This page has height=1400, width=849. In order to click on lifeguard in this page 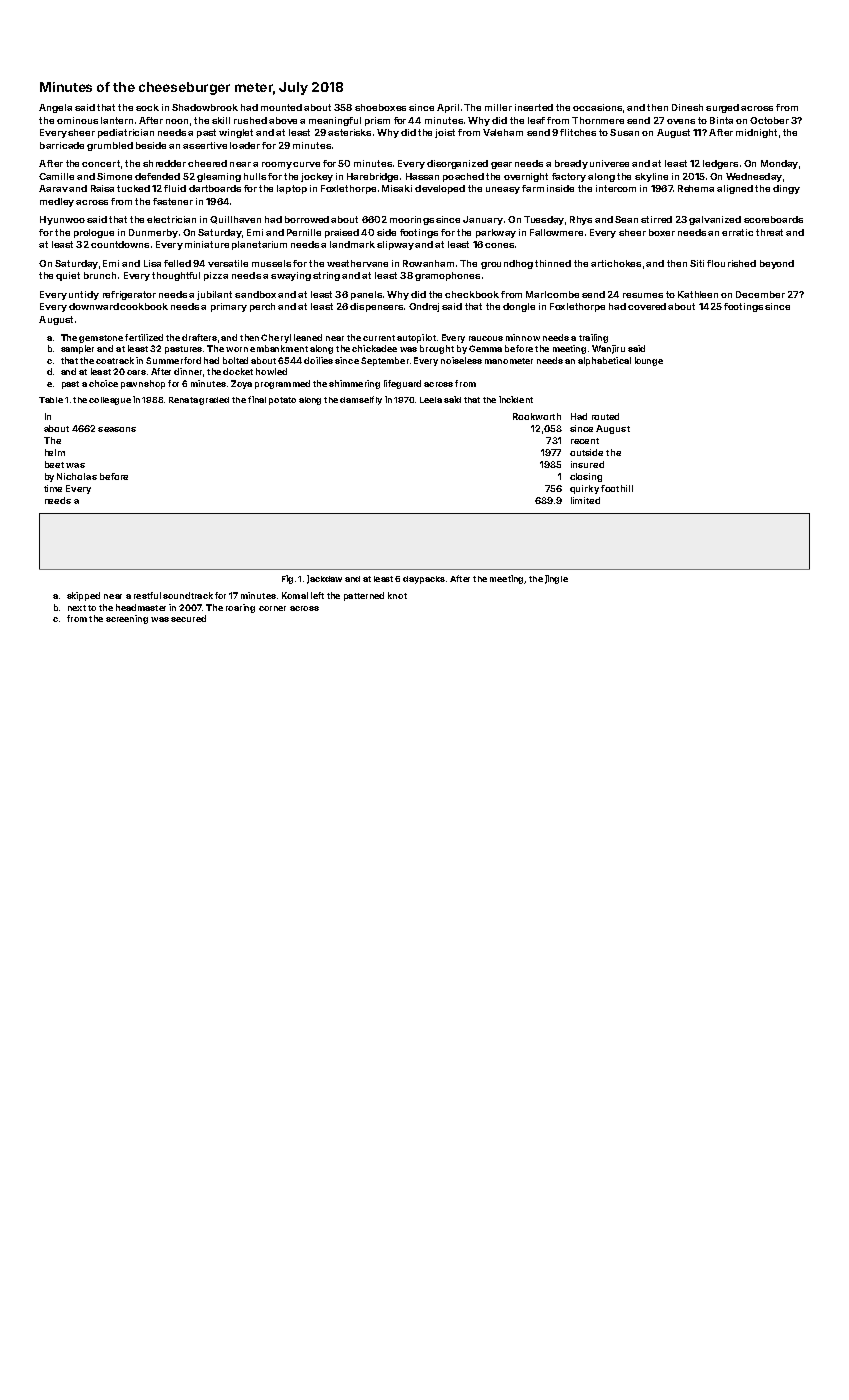, I will do `click(402, 384)`.
